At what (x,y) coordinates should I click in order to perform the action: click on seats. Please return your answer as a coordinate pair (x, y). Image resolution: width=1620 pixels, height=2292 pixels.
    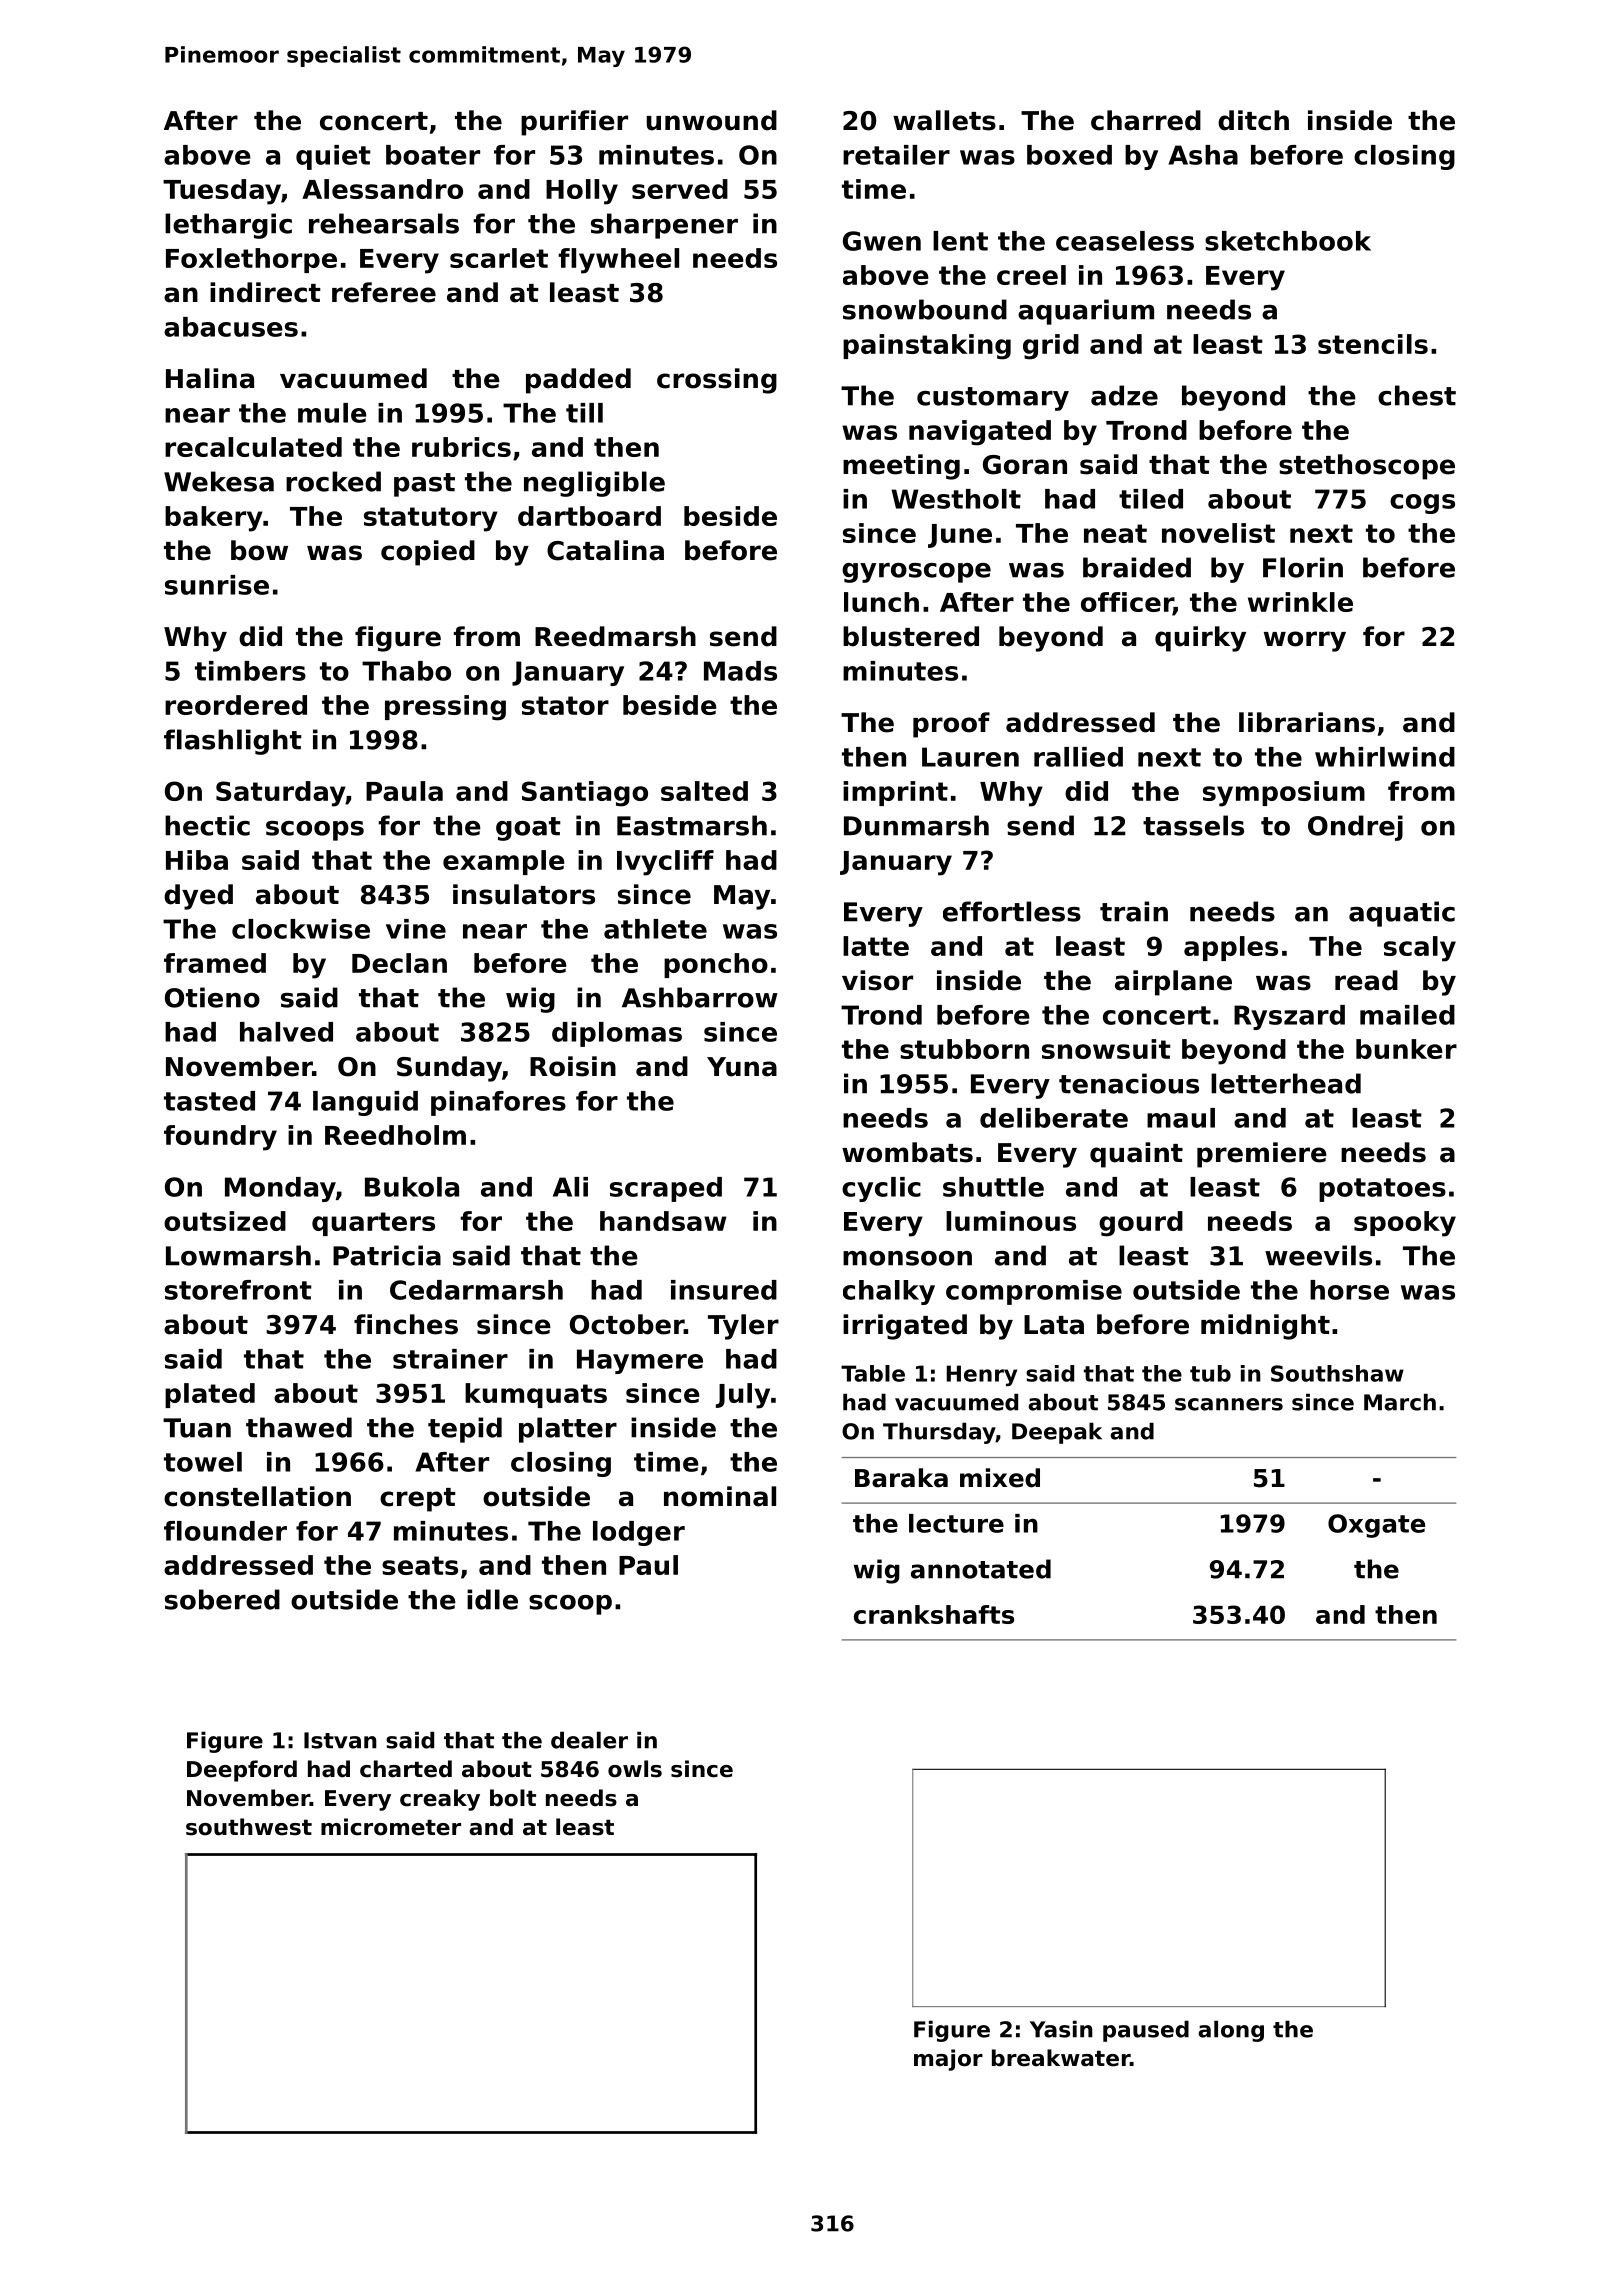
    Looking at the image, I should click on (420, 1565).
